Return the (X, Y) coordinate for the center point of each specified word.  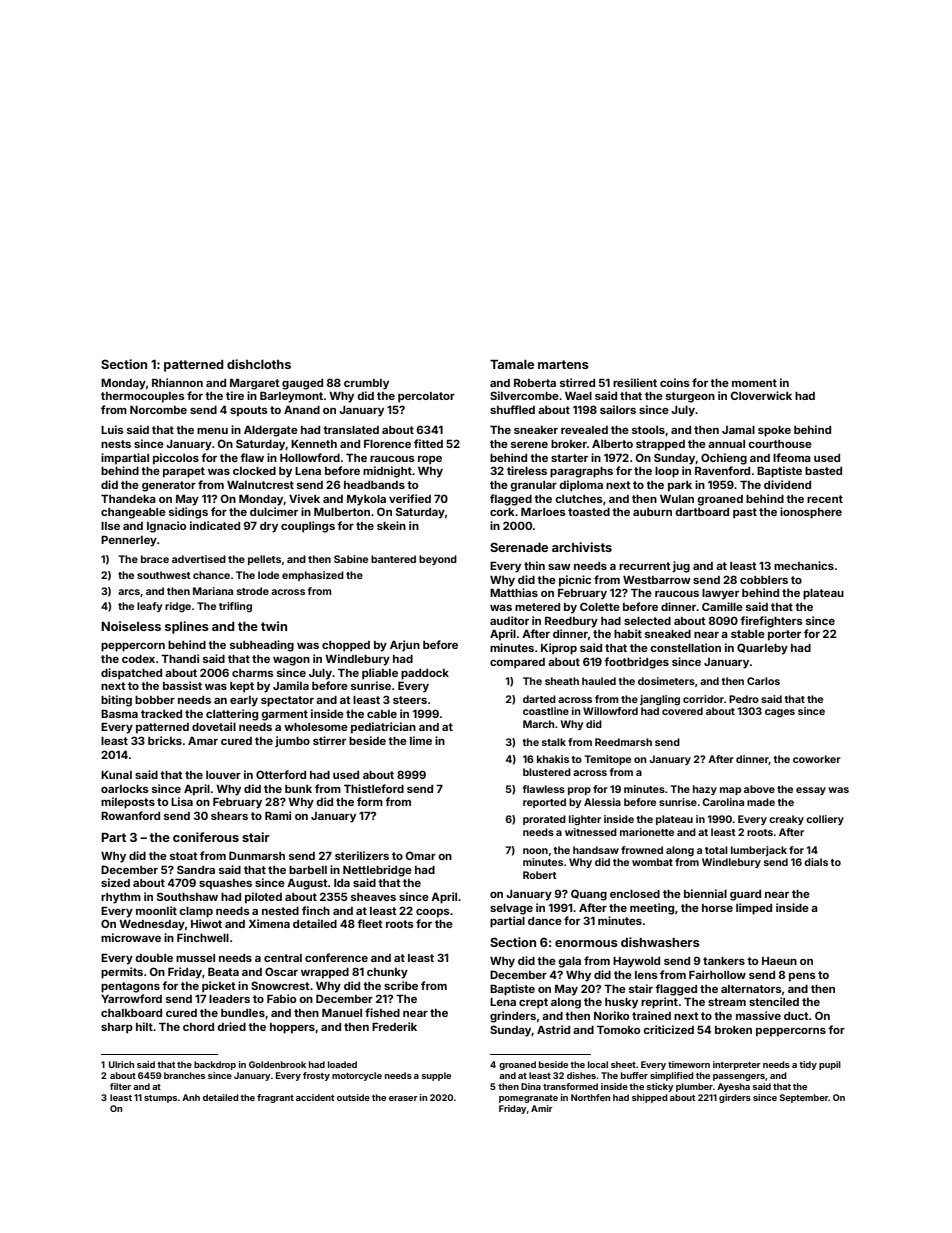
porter (784, 635)
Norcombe (158, 410)
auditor (509, 620)
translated (351, 430)
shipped (650, 1098)
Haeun (779, 961)
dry (269, 527)
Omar (421, 855)
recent (825, 499)
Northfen (590, 1097)
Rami (278, 815)
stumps (160, 1099)
